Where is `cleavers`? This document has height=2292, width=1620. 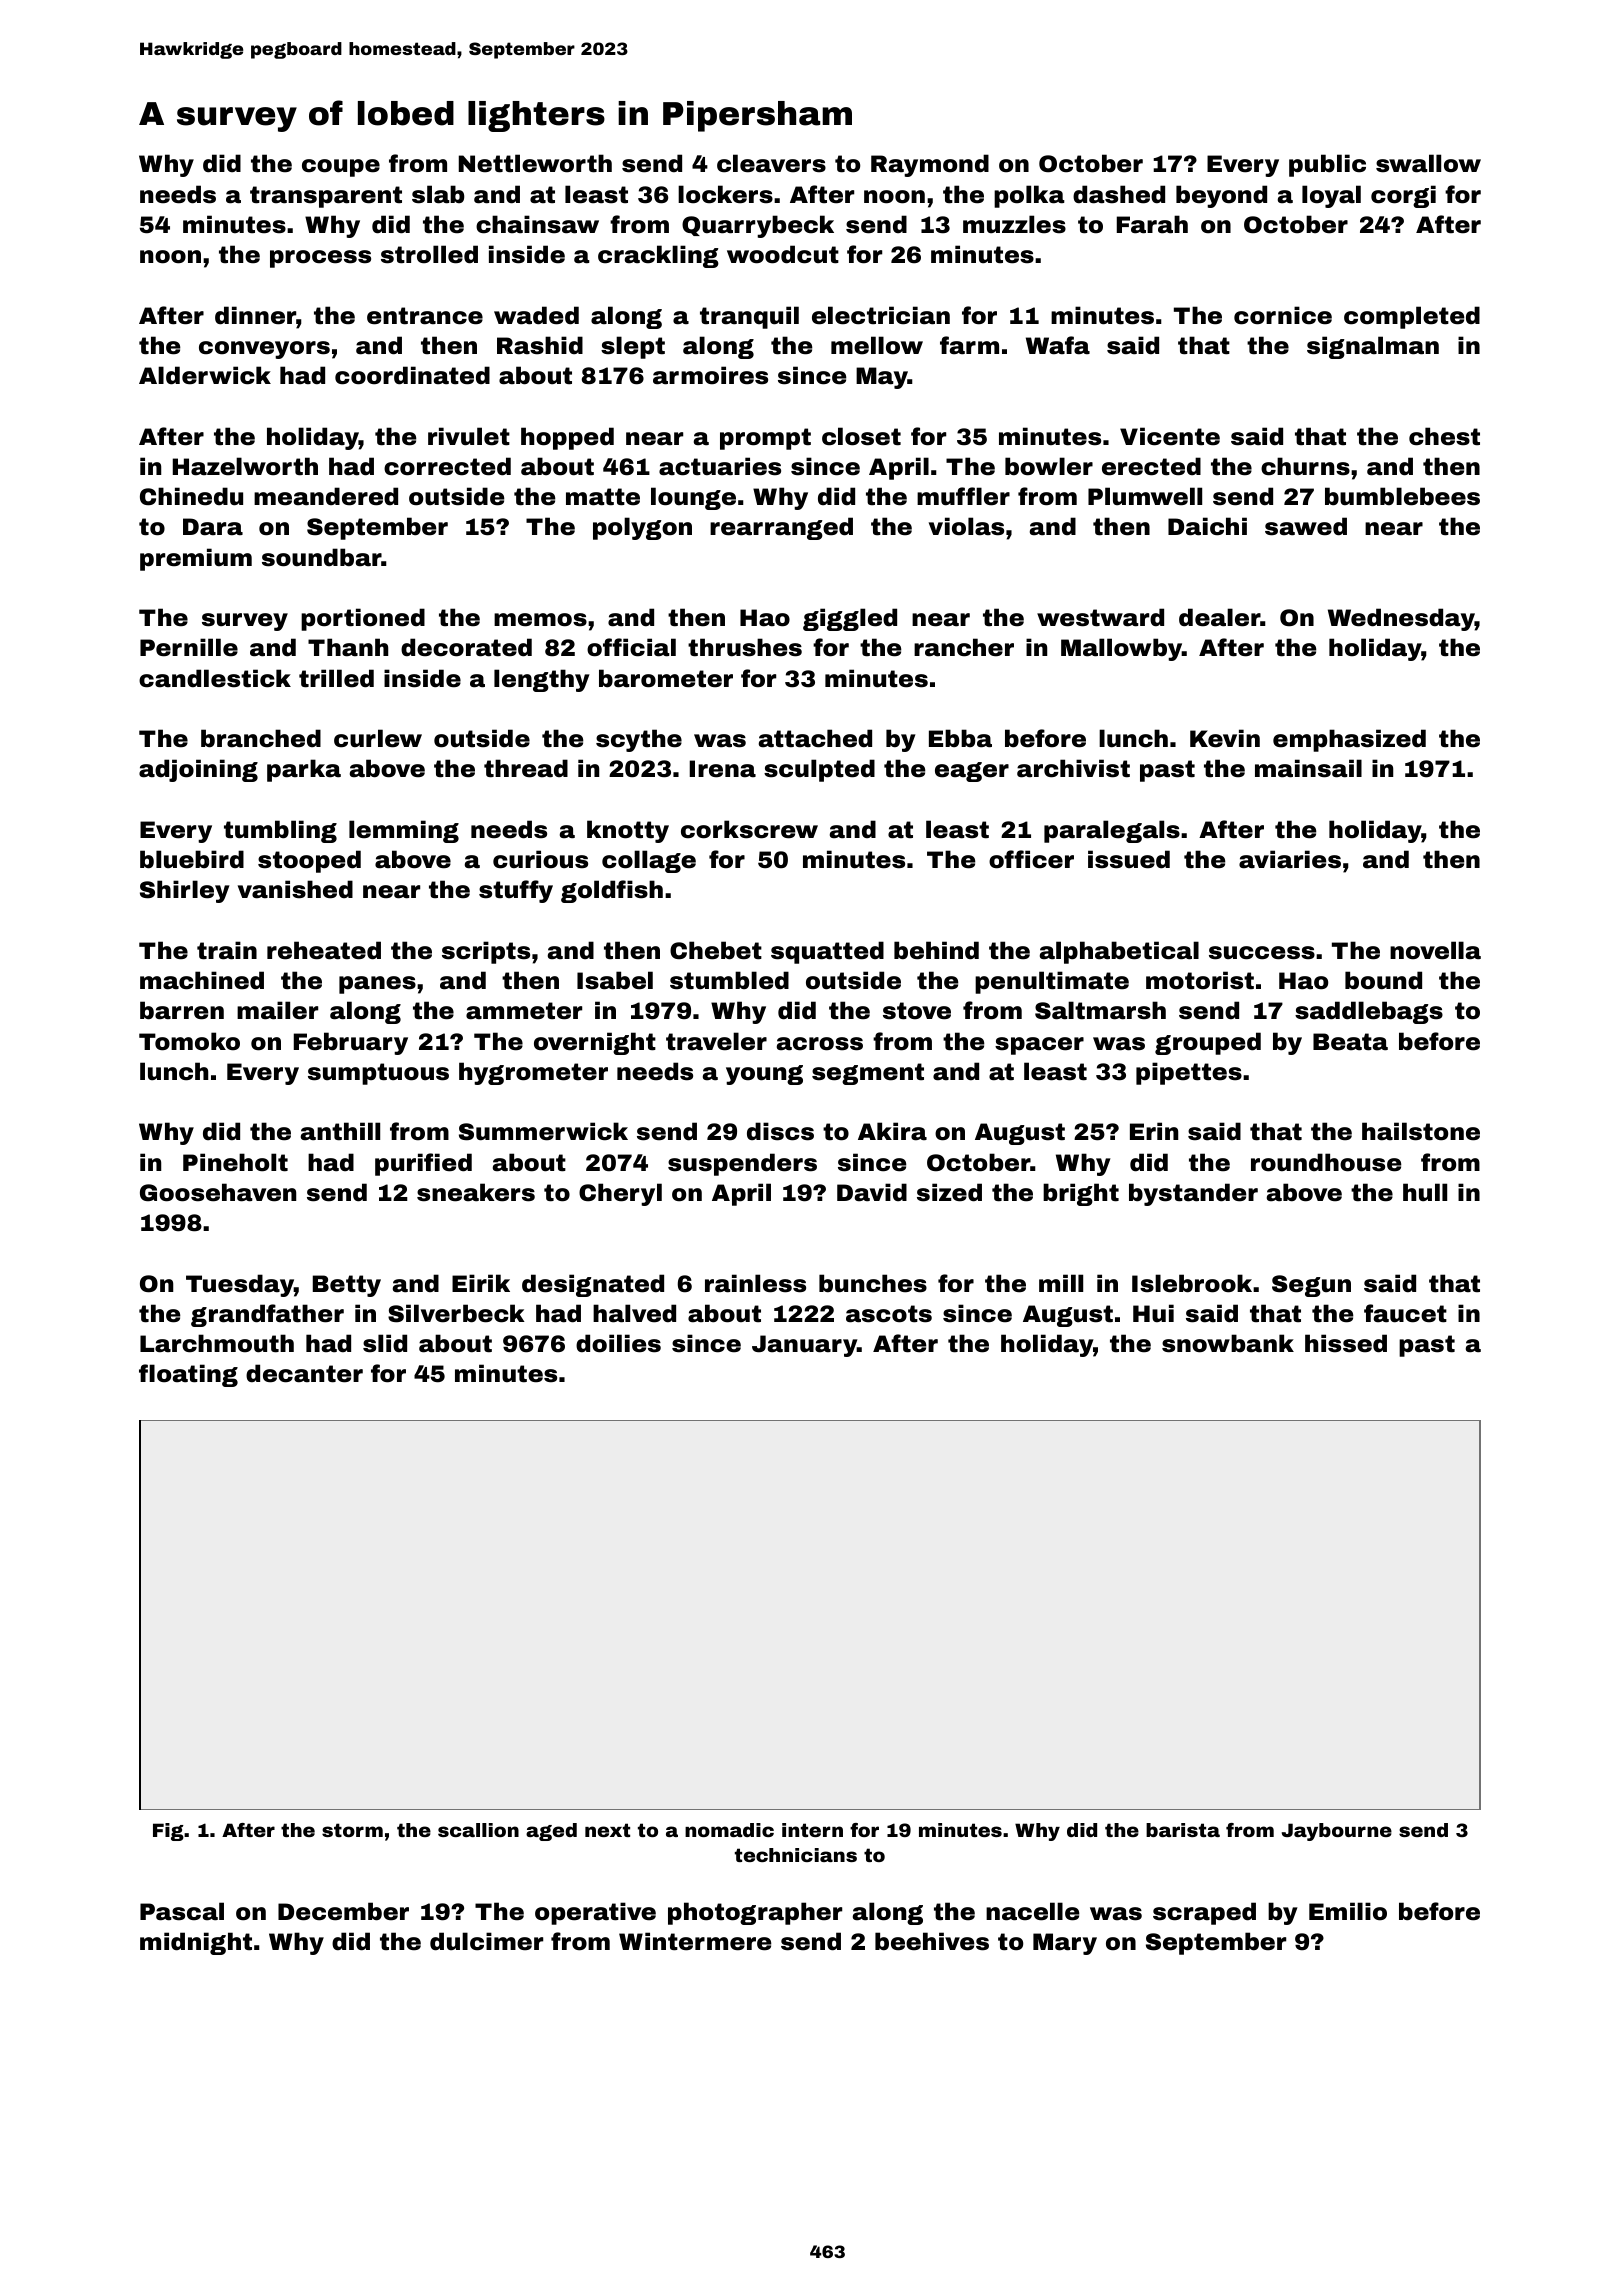
cleavers is located at coordinates (771, 163).
